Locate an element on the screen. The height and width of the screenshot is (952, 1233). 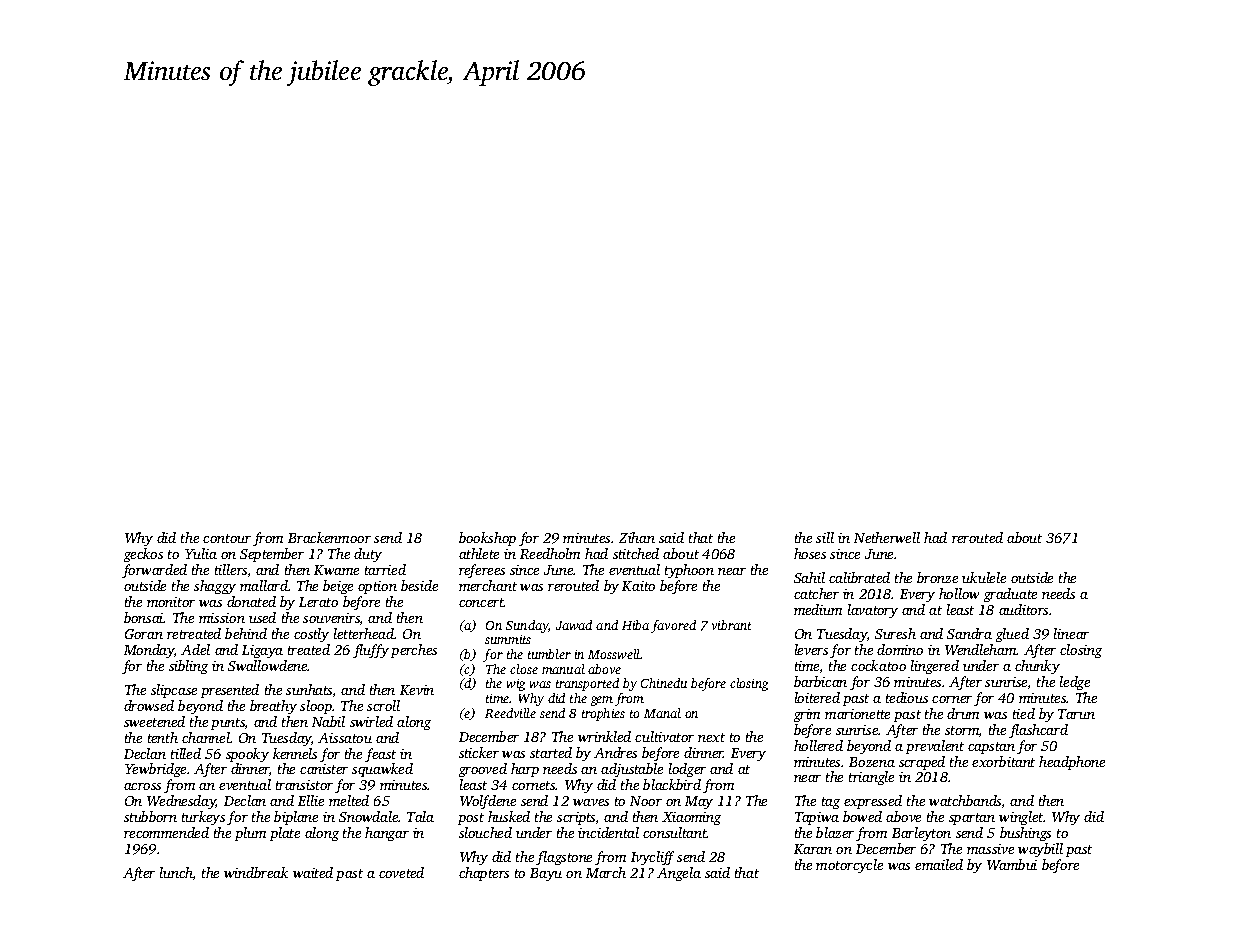
Netherwell is located at coordinates (887, 537).
